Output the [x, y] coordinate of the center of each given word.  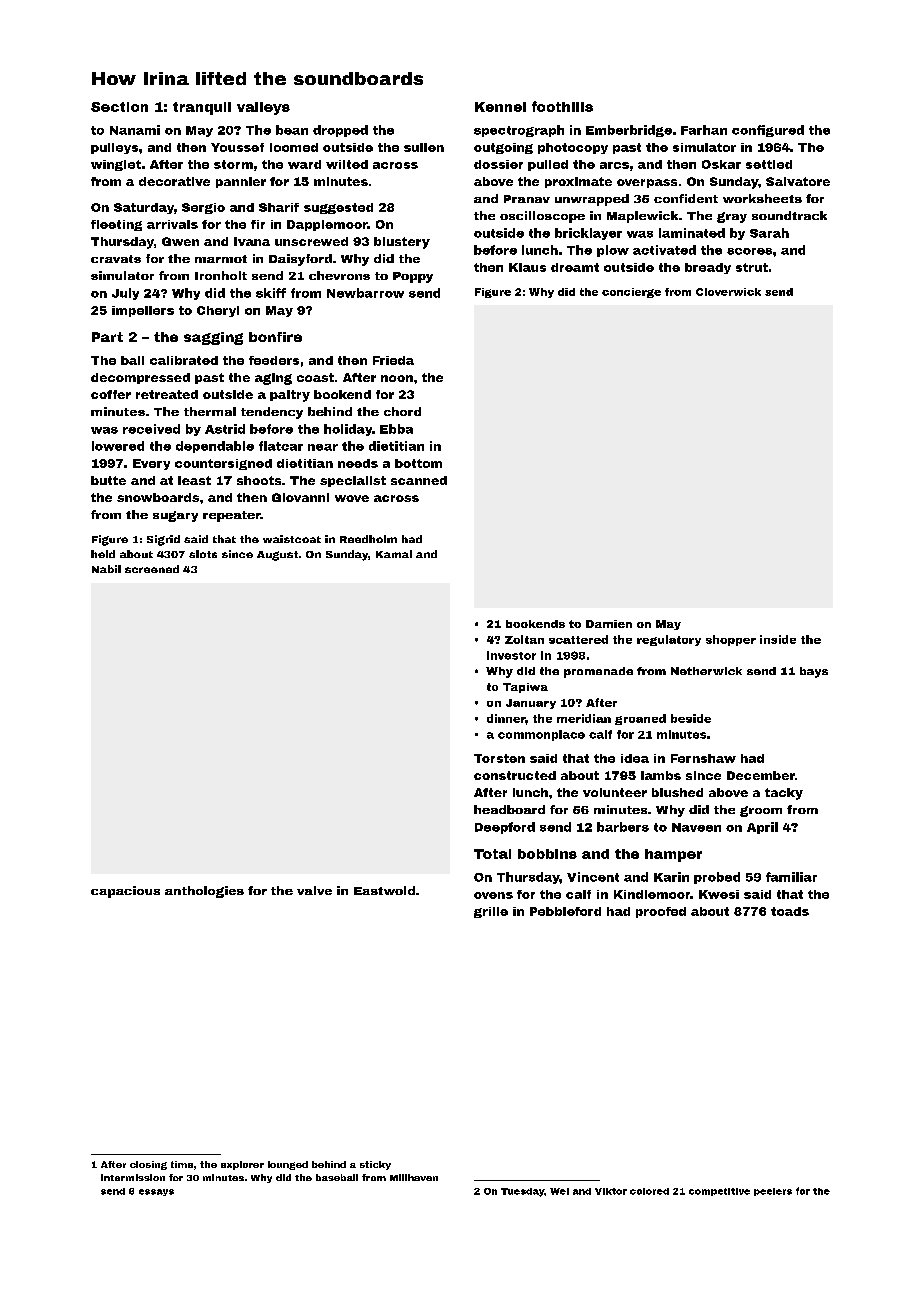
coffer [111, 394]
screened [152, 569]
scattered [578, 639]
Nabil [106, 569]
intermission [133, 1177]
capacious [125, 892]
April [762, 828]
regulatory [669, 640]
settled [769, 164]
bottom [418, 463]
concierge [631, 293]
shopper [731, 640]
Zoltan [524, 639]
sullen [424, 147]
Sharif [279, 207]
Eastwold [384, 890]
